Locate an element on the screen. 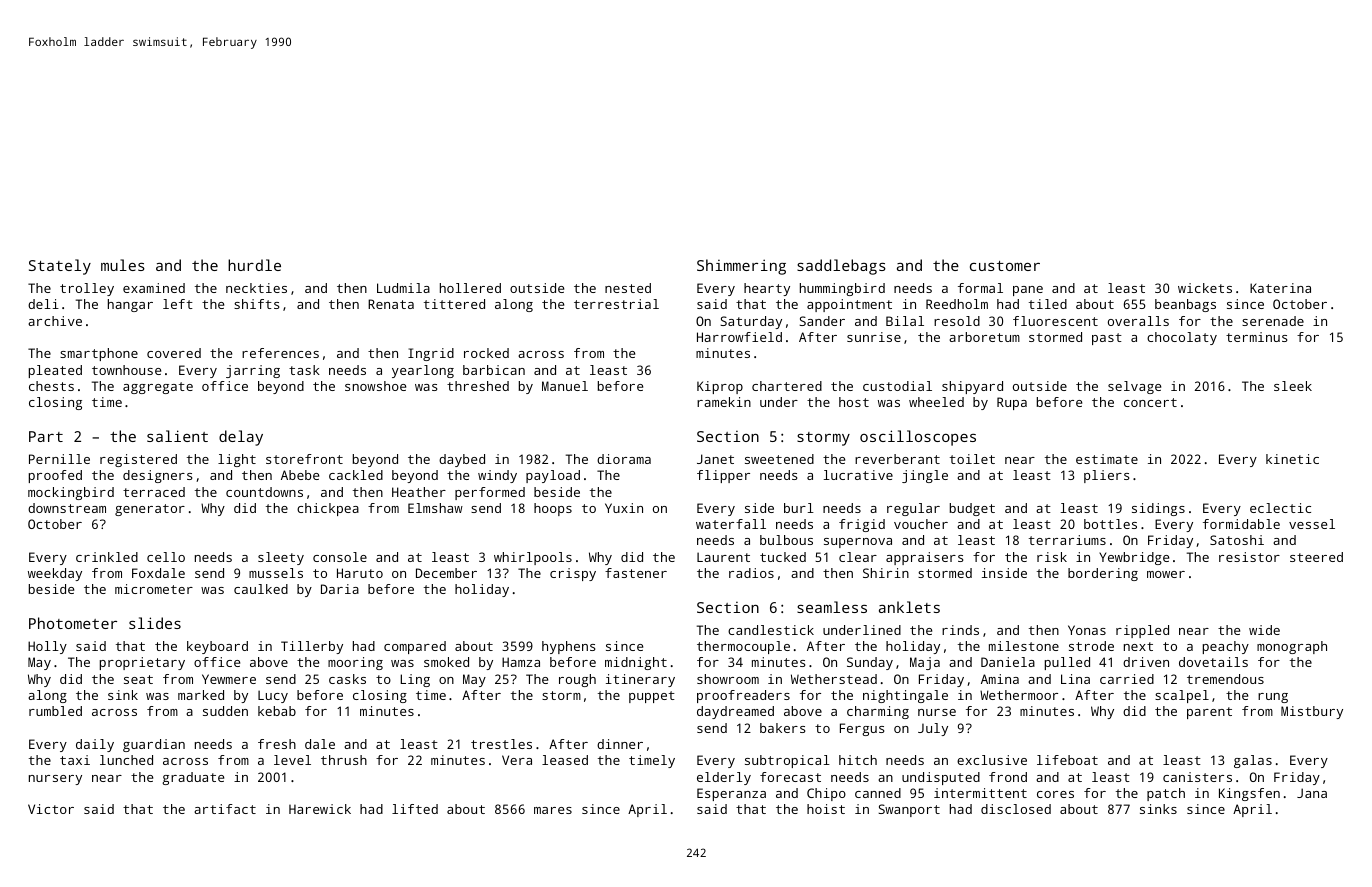  whirlpools is located at coordinates (533, 558).
